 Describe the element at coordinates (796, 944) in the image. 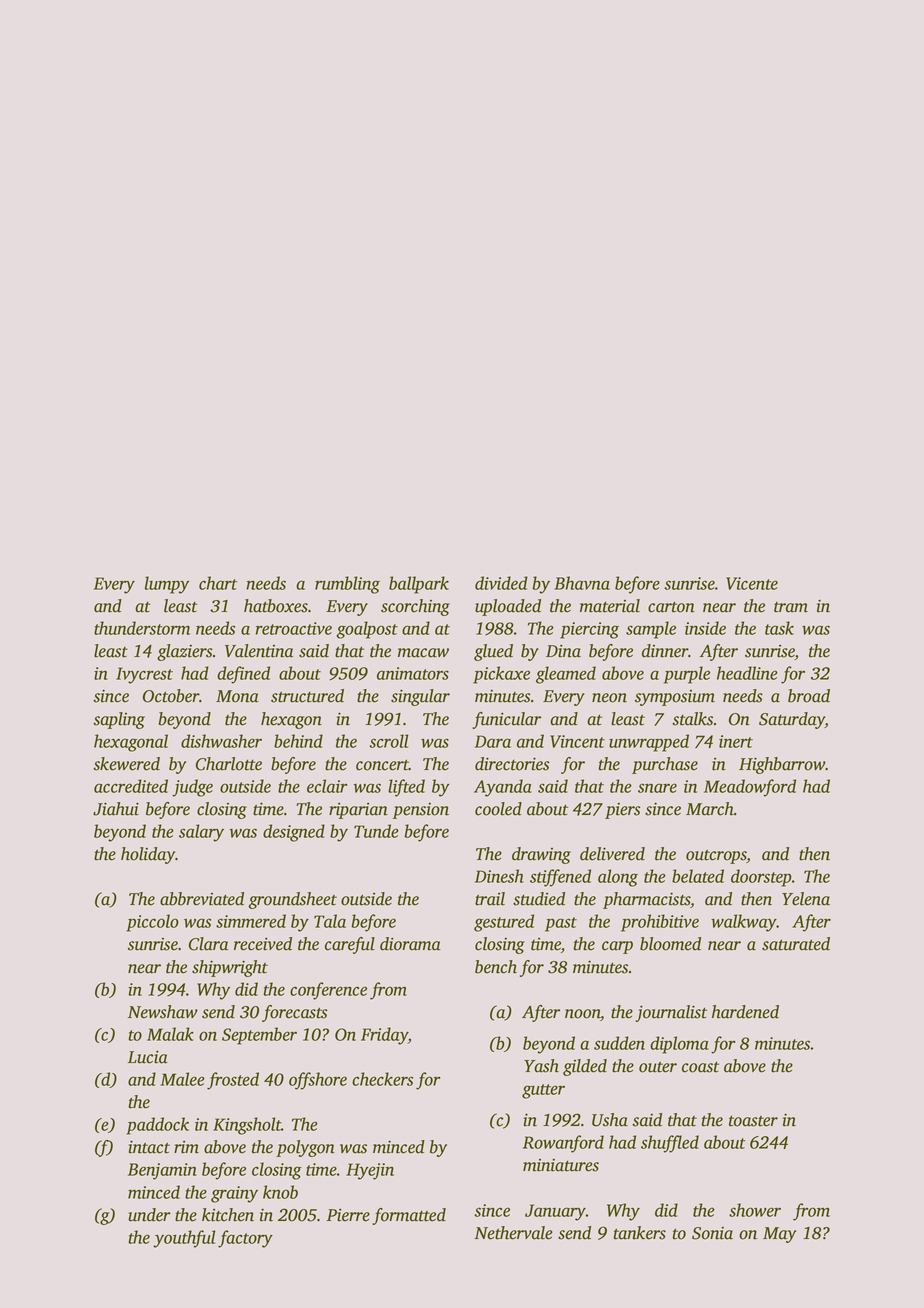

I see `saturated` at that location.
